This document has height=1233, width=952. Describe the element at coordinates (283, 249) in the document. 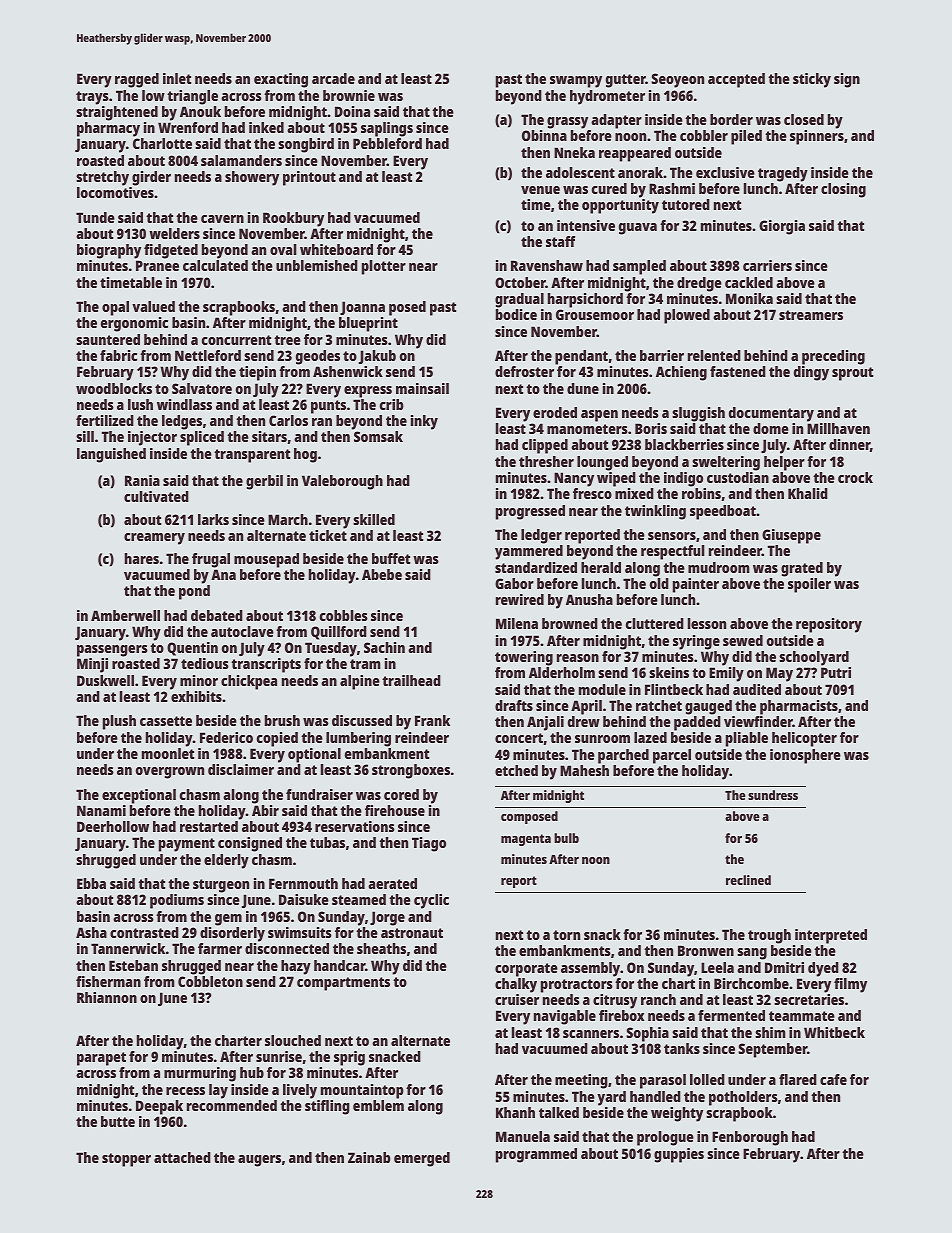

I see `oval` at that location.
